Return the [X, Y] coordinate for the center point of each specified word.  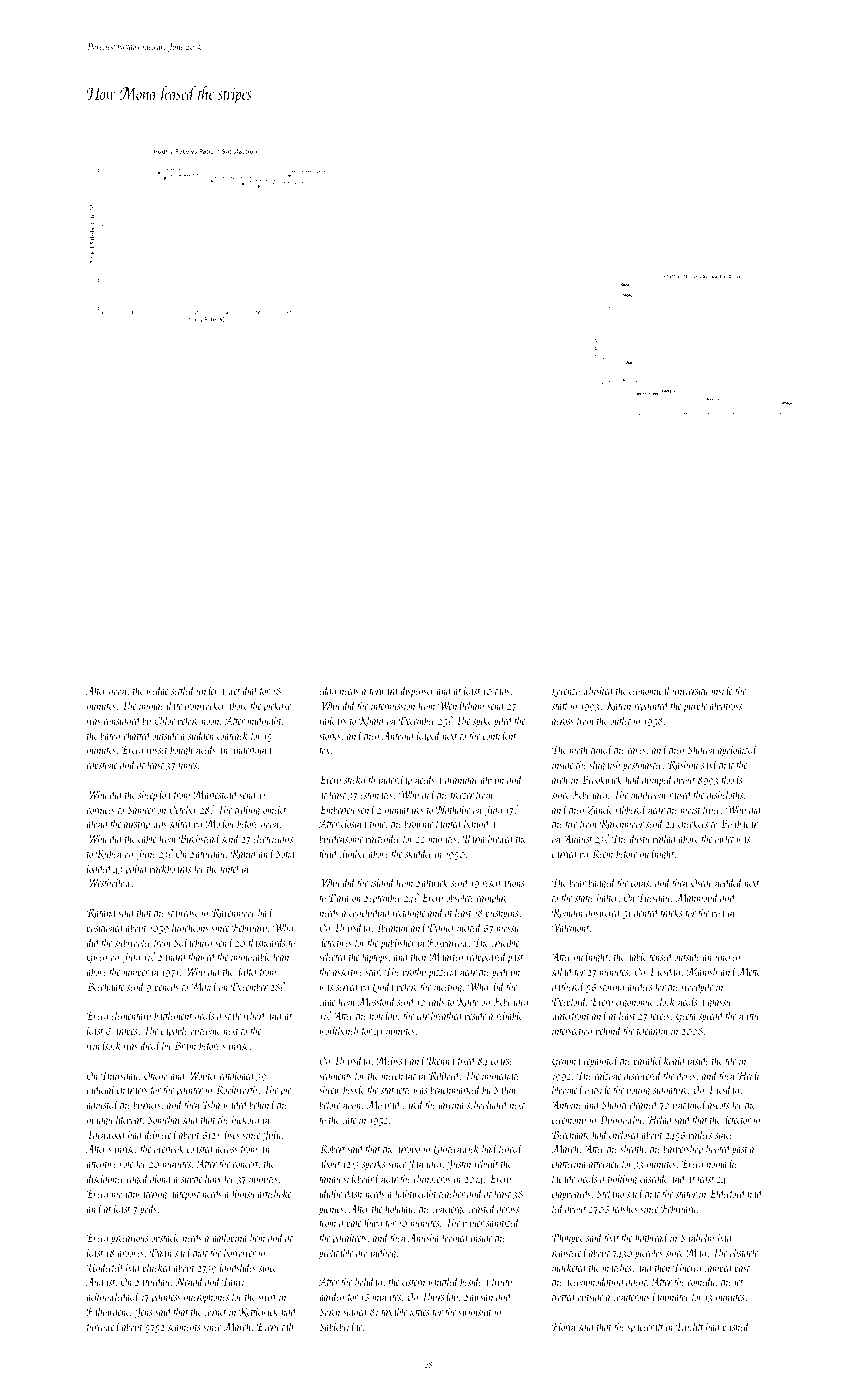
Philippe [568, 1238]
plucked [157, 1268]
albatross [726, 705]
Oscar [702, 883]
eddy [327, 691]
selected [333, 956]
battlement [173, 1015]
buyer [473, 1223]
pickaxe [277, 706]
